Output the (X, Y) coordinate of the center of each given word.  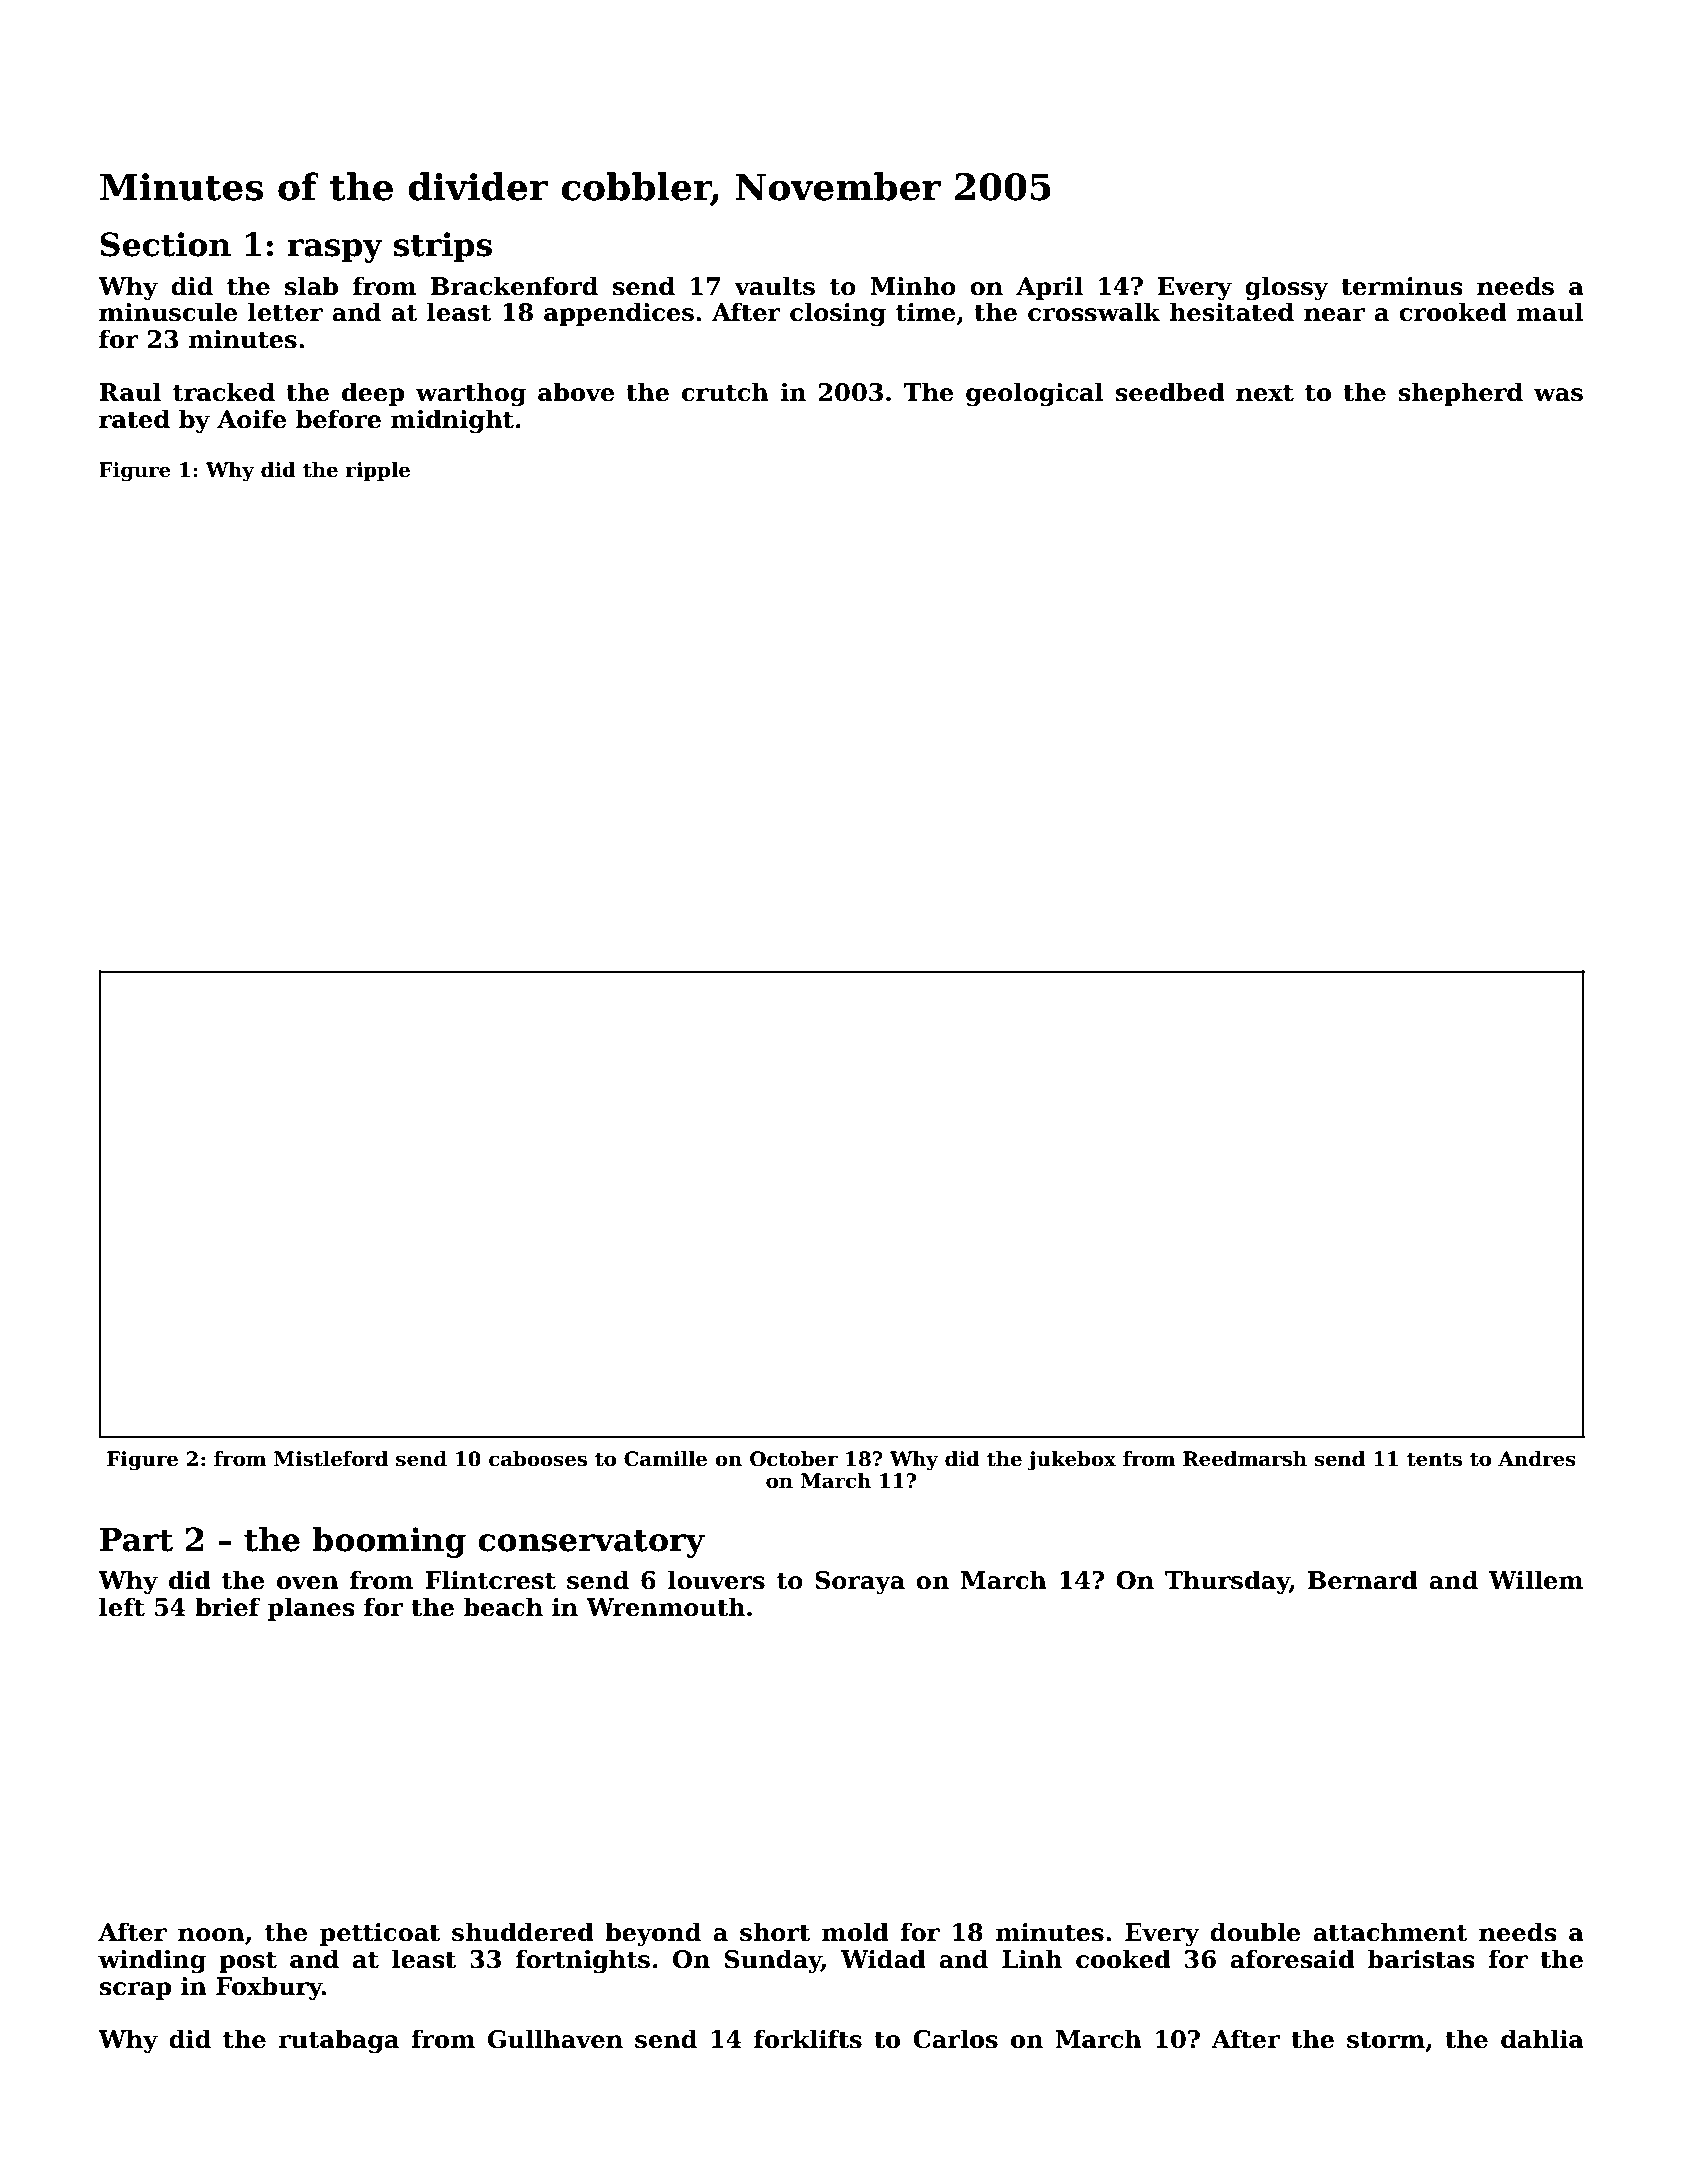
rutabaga (338, 2041)
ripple (378, 471)
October (794, 1459)
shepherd (1460, 394)
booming (389, 1542)
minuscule (168, 312)
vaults (774, 286)
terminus (1402, 286)
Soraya (860, 1583)
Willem (1536, 1580)
